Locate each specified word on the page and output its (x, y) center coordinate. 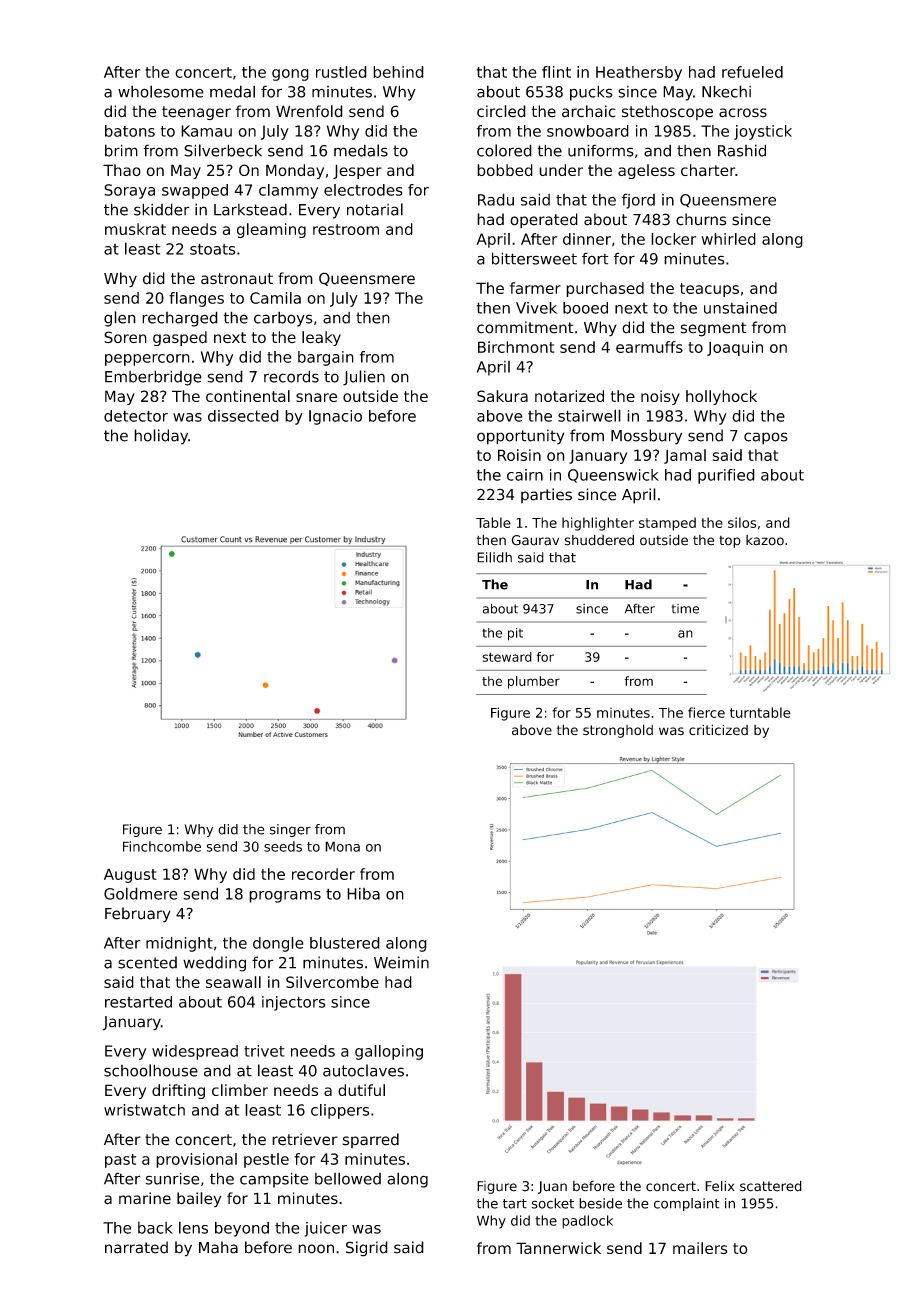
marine (145, 1198)
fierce (706, 712)
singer (290, 830)
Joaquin (735, 348)
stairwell (589, 415)
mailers (700, 1248)
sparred (371, 1140)
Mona (342, 846)
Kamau (206, 131)
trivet (264, 1051)
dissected (243, 416)
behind (398, 72)
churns (701, 219)
